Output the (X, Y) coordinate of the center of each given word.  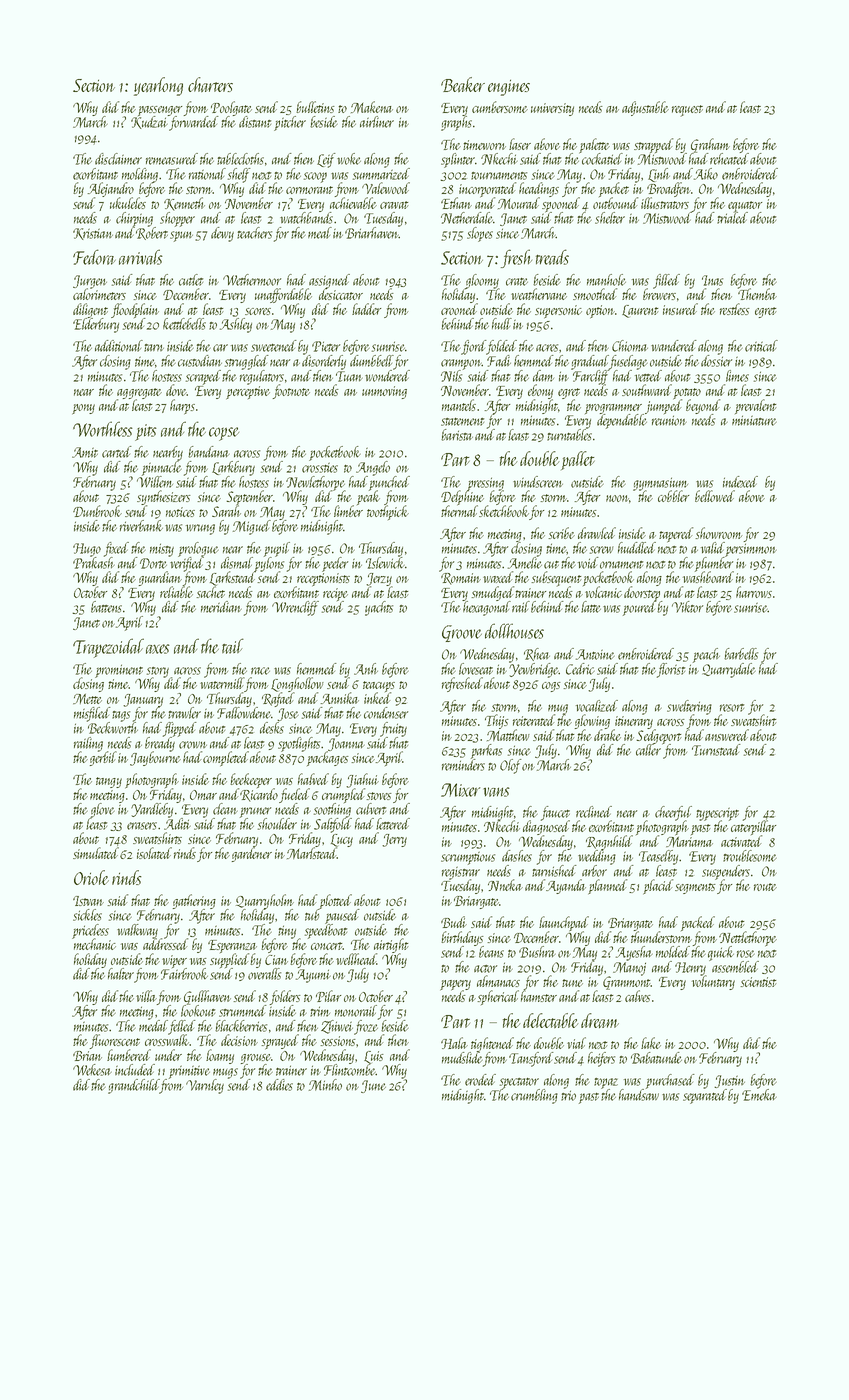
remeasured (172, 159)
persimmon (751, 550)
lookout (198, 1011)
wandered (674, 346)
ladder (366, 309)
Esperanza (232, 947)
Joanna (346, 744)
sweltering (689, 707)
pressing (485, 484)
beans (491, 952)
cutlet (191, 280)
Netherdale (467, 218)
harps (182, 407)
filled (666, 281)
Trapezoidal (108, 648)
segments (695, 888)
